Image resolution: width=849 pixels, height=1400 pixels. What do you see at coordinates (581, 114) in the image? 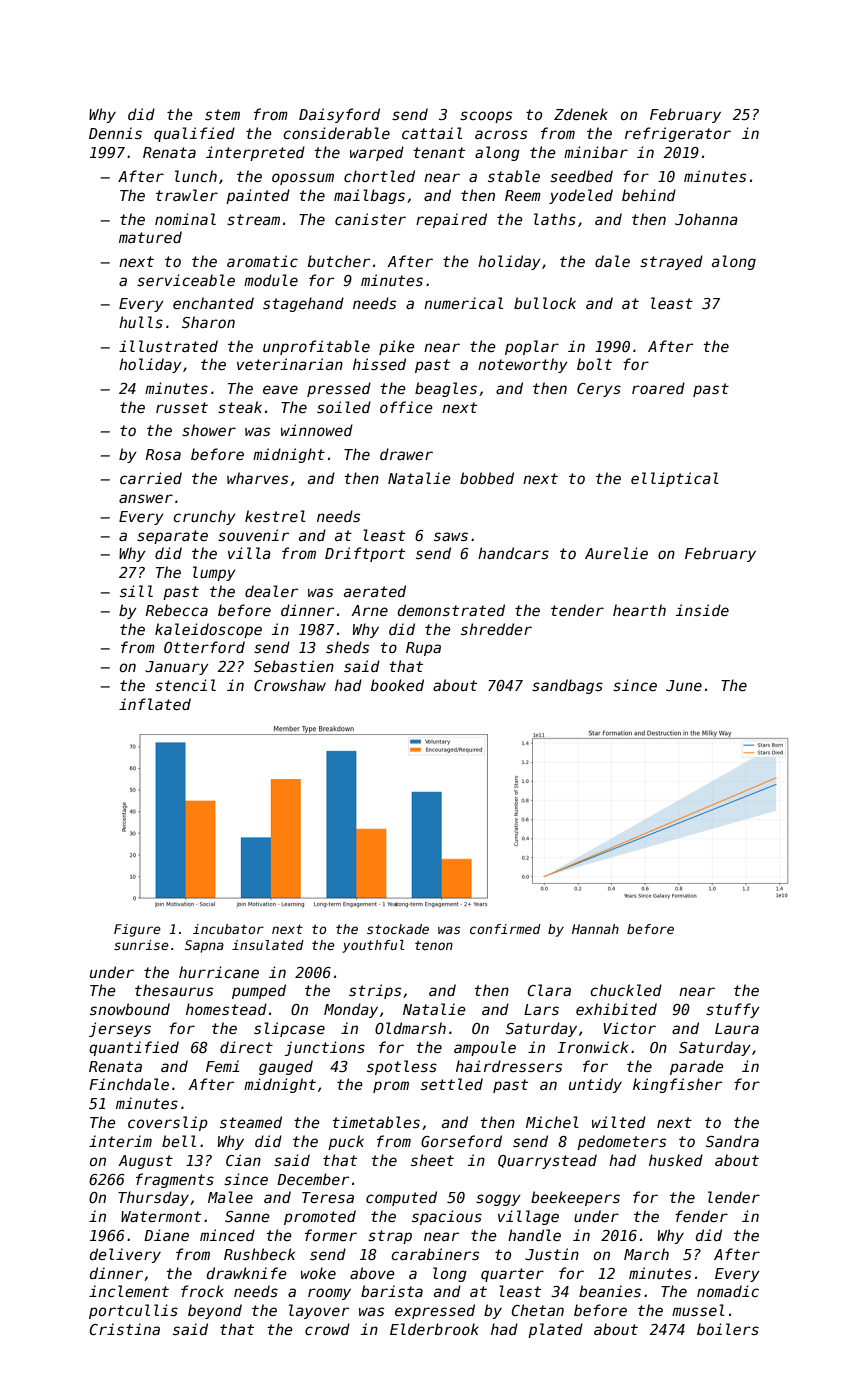
I see `Zdenek` at bounding box center [581, 114].
